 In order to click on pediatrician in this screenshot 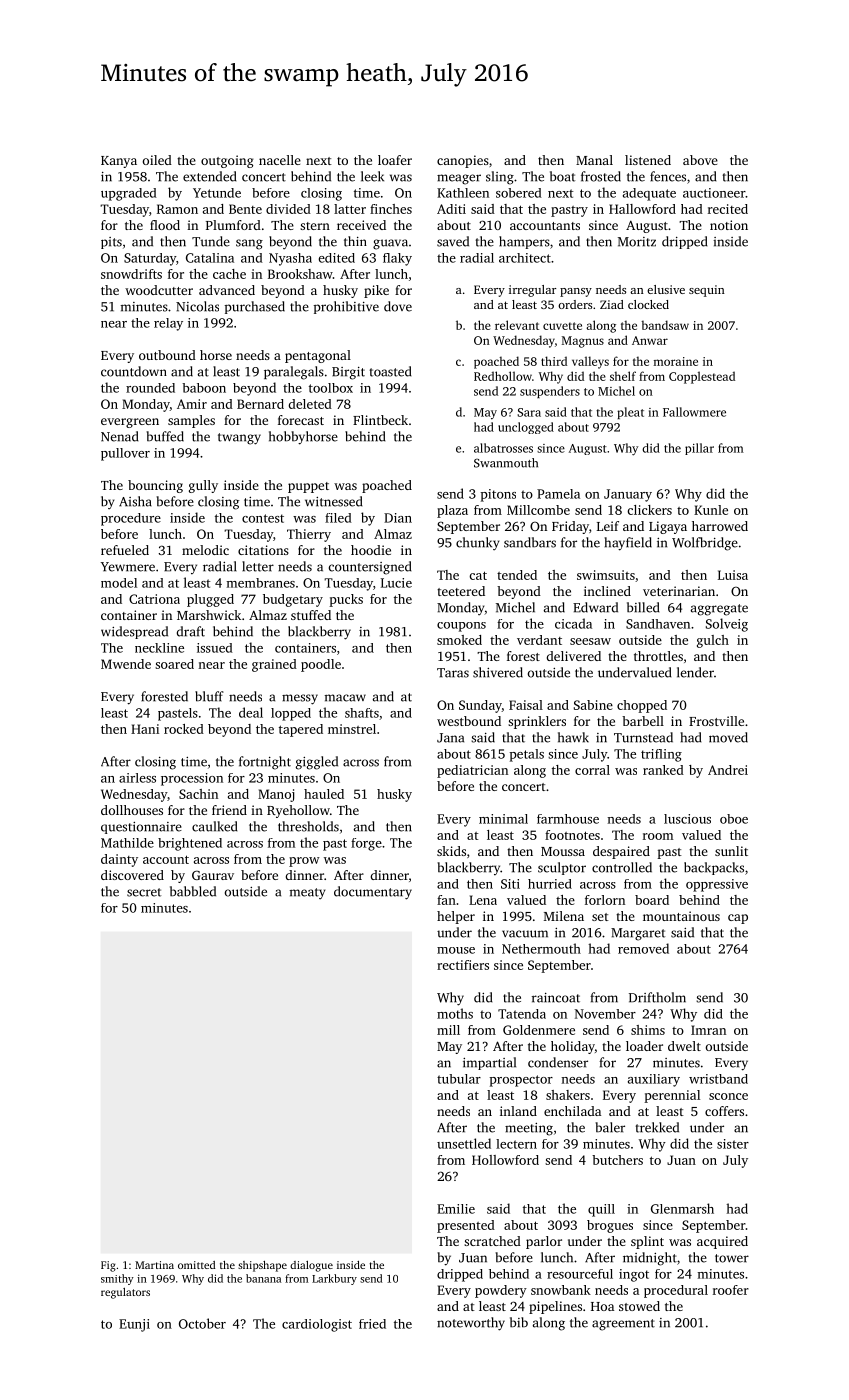, I will do `click(472, 771)`.
